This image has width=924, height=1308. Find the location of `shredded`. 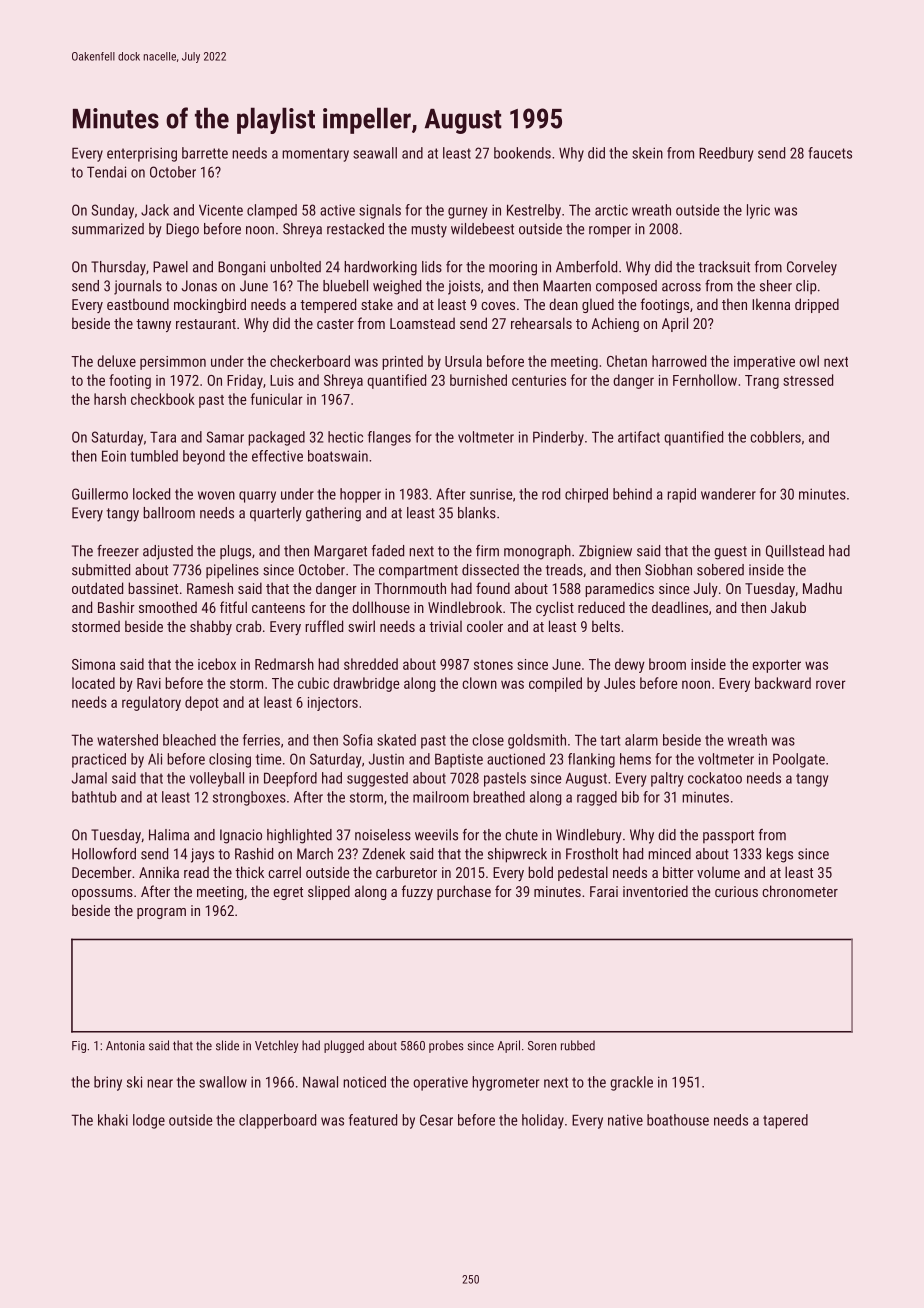

shredded is located at coordinates (371, 664).
